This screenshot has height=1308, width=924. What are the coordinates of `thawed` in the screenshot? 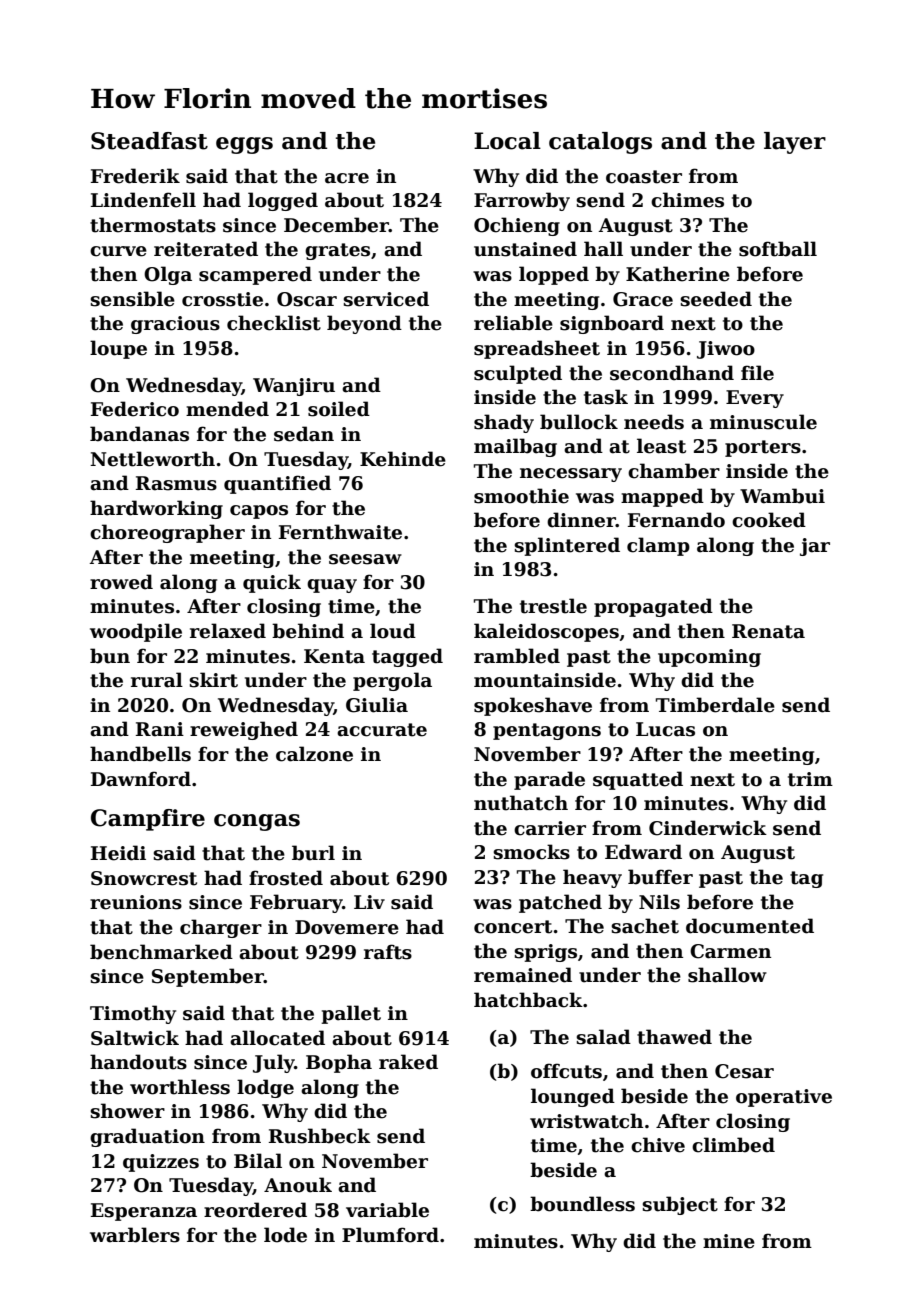 It's located at (674, 1037).
